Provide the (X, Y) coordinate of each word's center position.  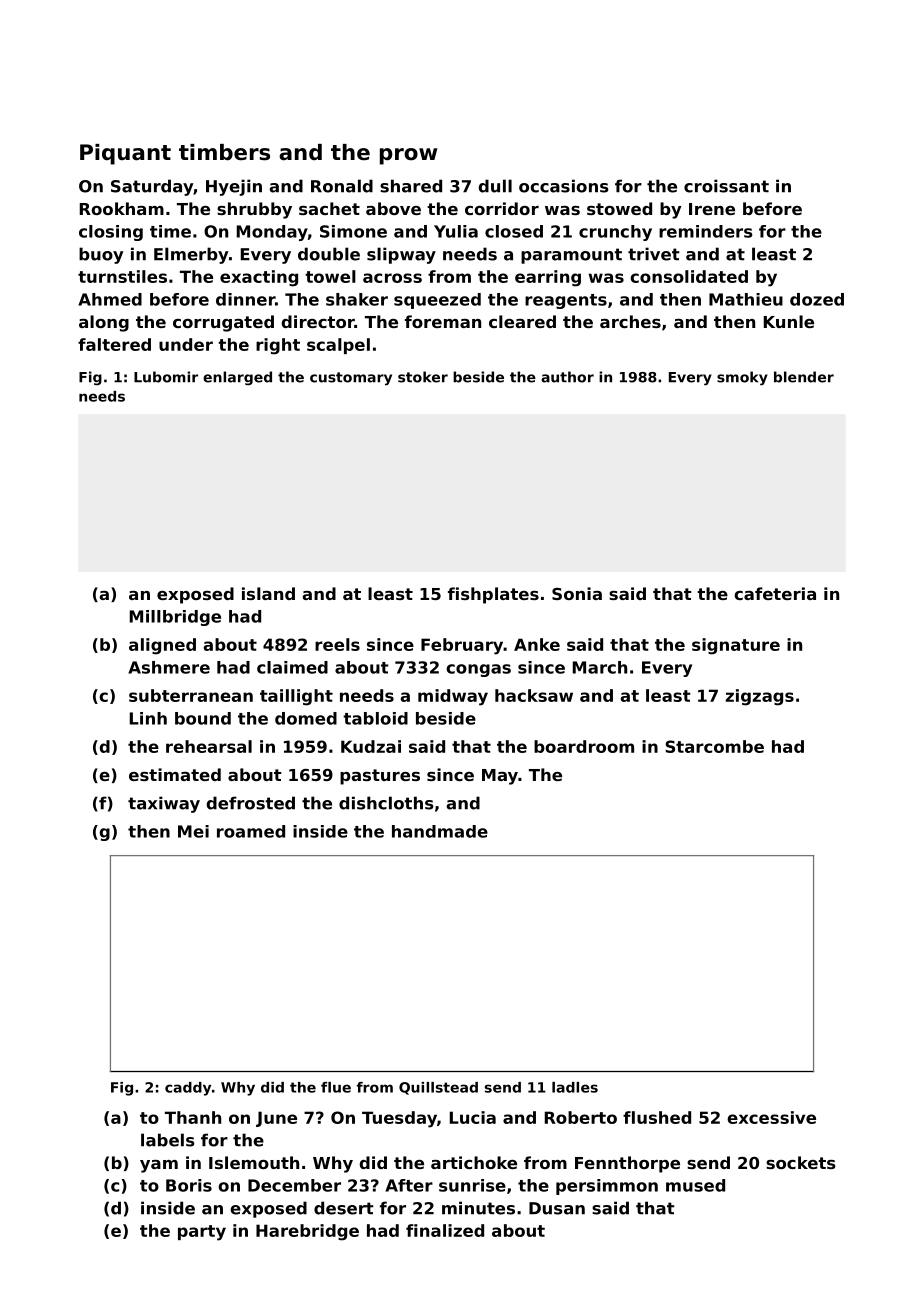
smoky (742, 378)
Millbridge (175, 618)
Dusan (557, 1208)
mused (695, 1185)
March (600, 667)
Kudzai (371, 746)
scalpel (338, 346)
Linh (148, 718)
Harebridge (307, 1232)
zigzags (759, 697)
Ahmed (110, 299)
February (462, 646)
